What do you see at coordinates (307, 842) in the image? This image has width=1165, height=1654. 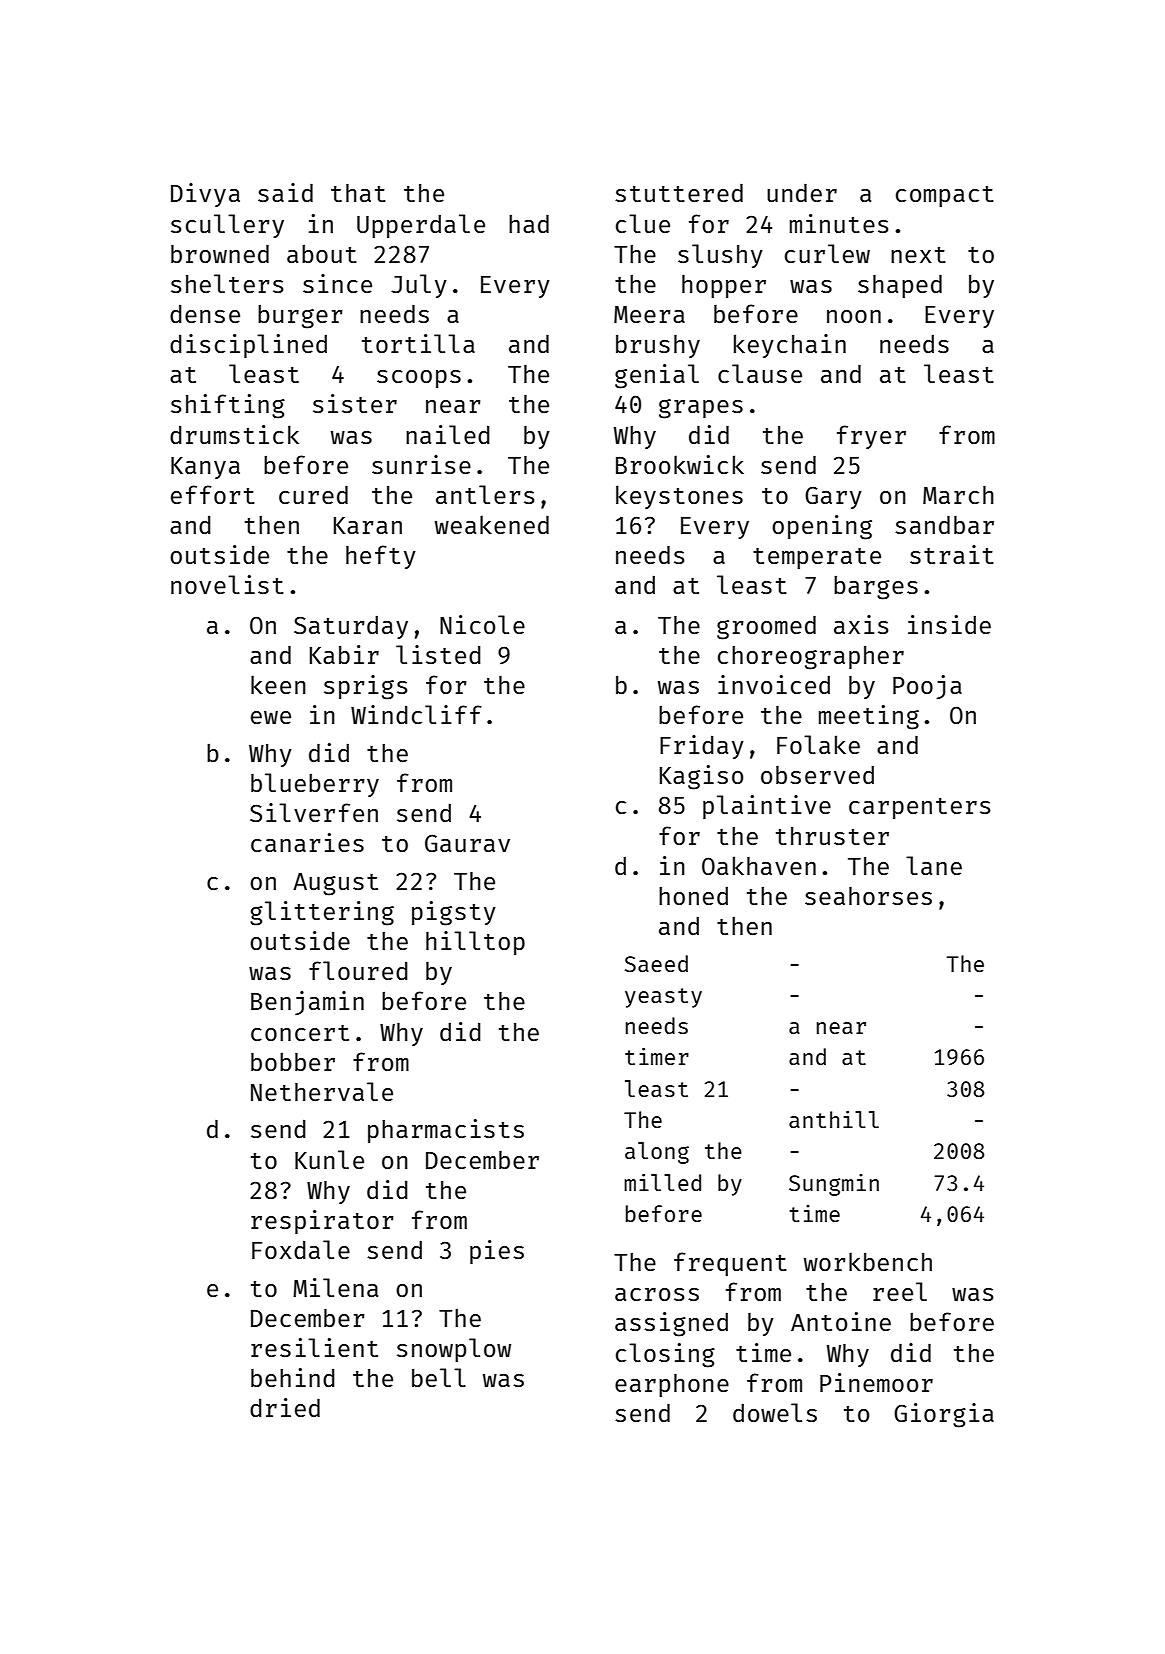 I see `canaries` at bounding box center [307, 842].
